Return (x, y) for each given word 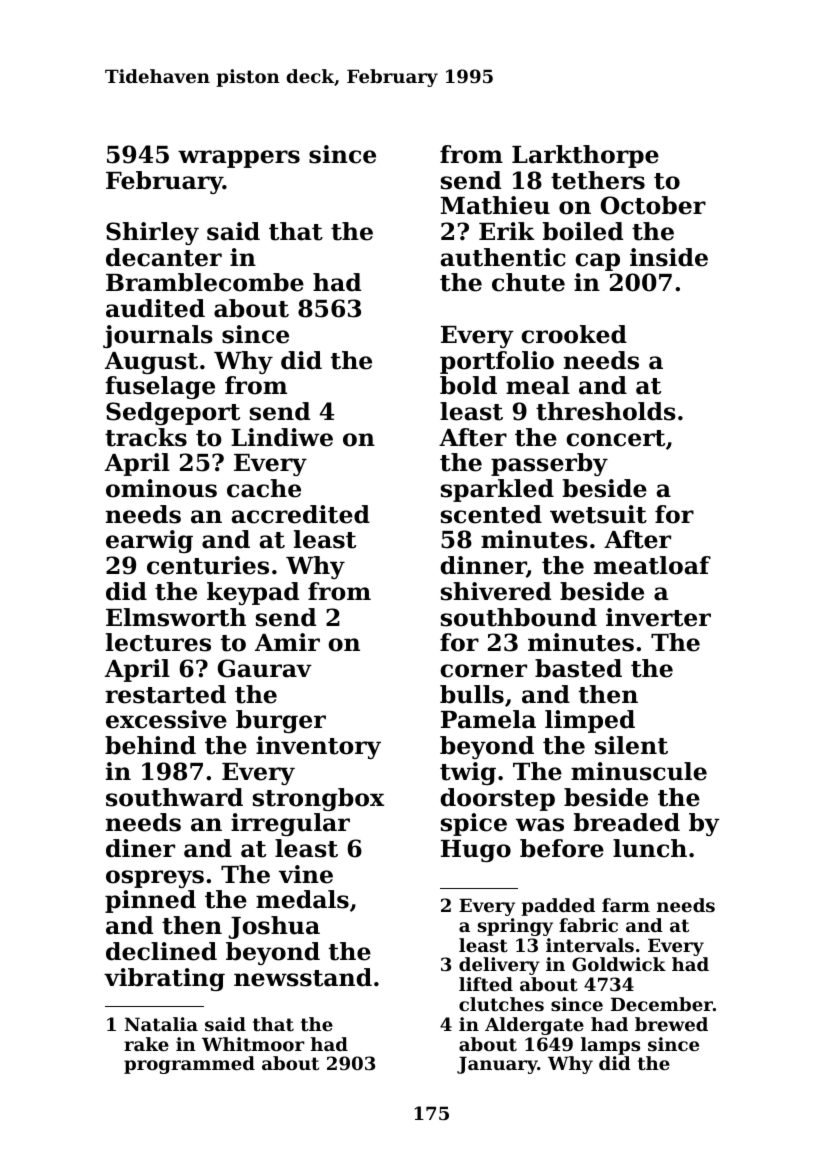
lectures (158, 642)
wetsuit (598, 514)
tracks (146, 437)
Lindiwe (282, 437)
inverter (658, 617)
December (662, 1004)
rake (146, 1044)
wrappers (239, 159)
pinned (150, 901)
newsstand (303, 977)
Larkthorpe (585, 156)
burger (281, 721)
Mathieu (495, 205)
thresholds (606, 411)
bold (468, 385)
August (151, 363)
